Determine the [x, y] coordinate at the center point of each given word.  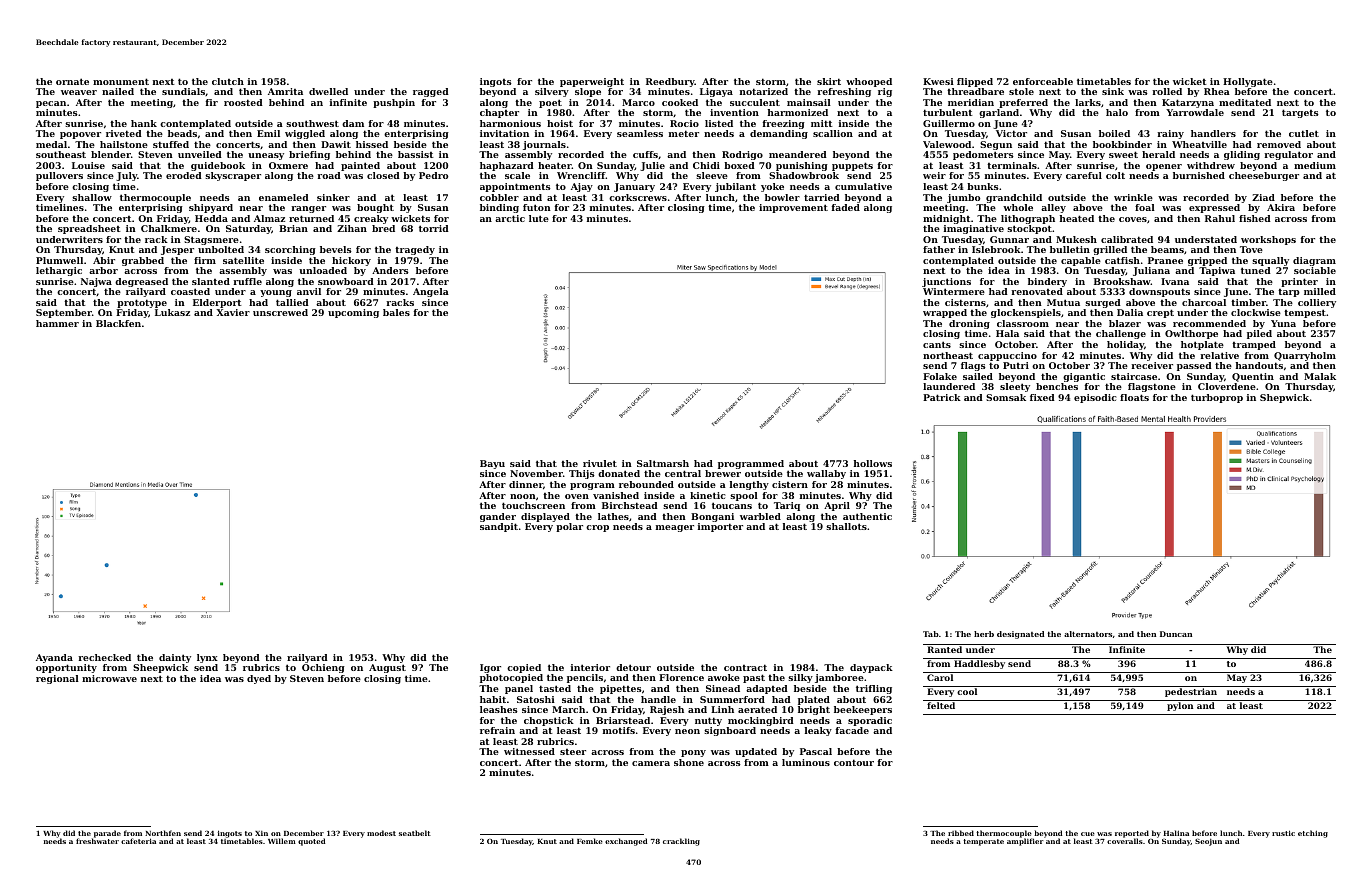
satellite [243, 260]
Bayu [492, 464]
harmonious [510, 123]
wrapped [945, 313]
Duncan [1176, 634]
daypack [871, 668]
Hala [1007, 333]
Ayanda [54, 658]
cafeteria [138, 841]
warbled [760, 516]
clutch [228, 81]
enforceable [1043, 81]
